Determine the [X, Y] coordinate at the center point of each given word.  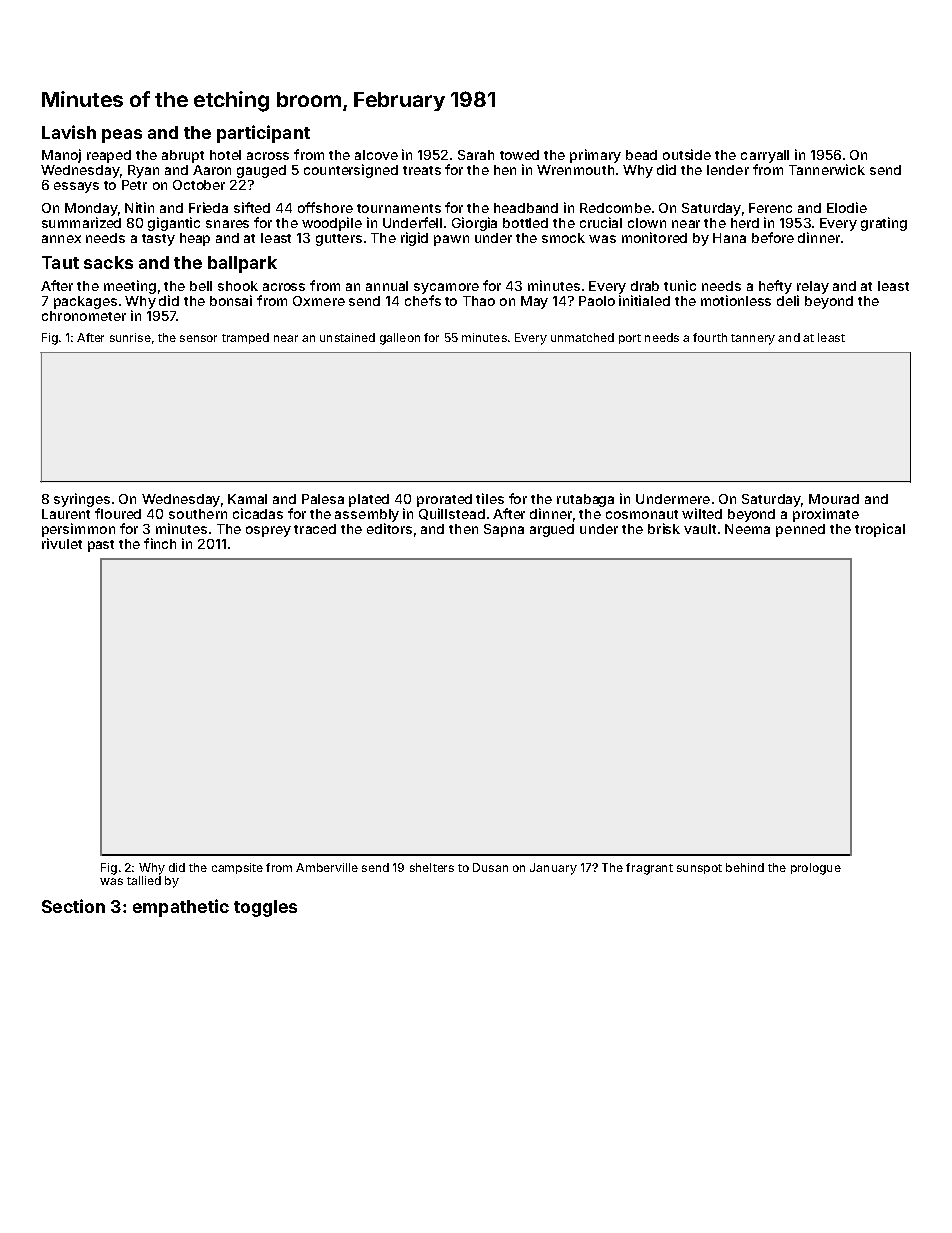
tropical [880, 530]
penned [800, 530]
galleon [400, 339]
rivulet [62, 543]
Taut [60, 262]
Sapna [504, 530]
